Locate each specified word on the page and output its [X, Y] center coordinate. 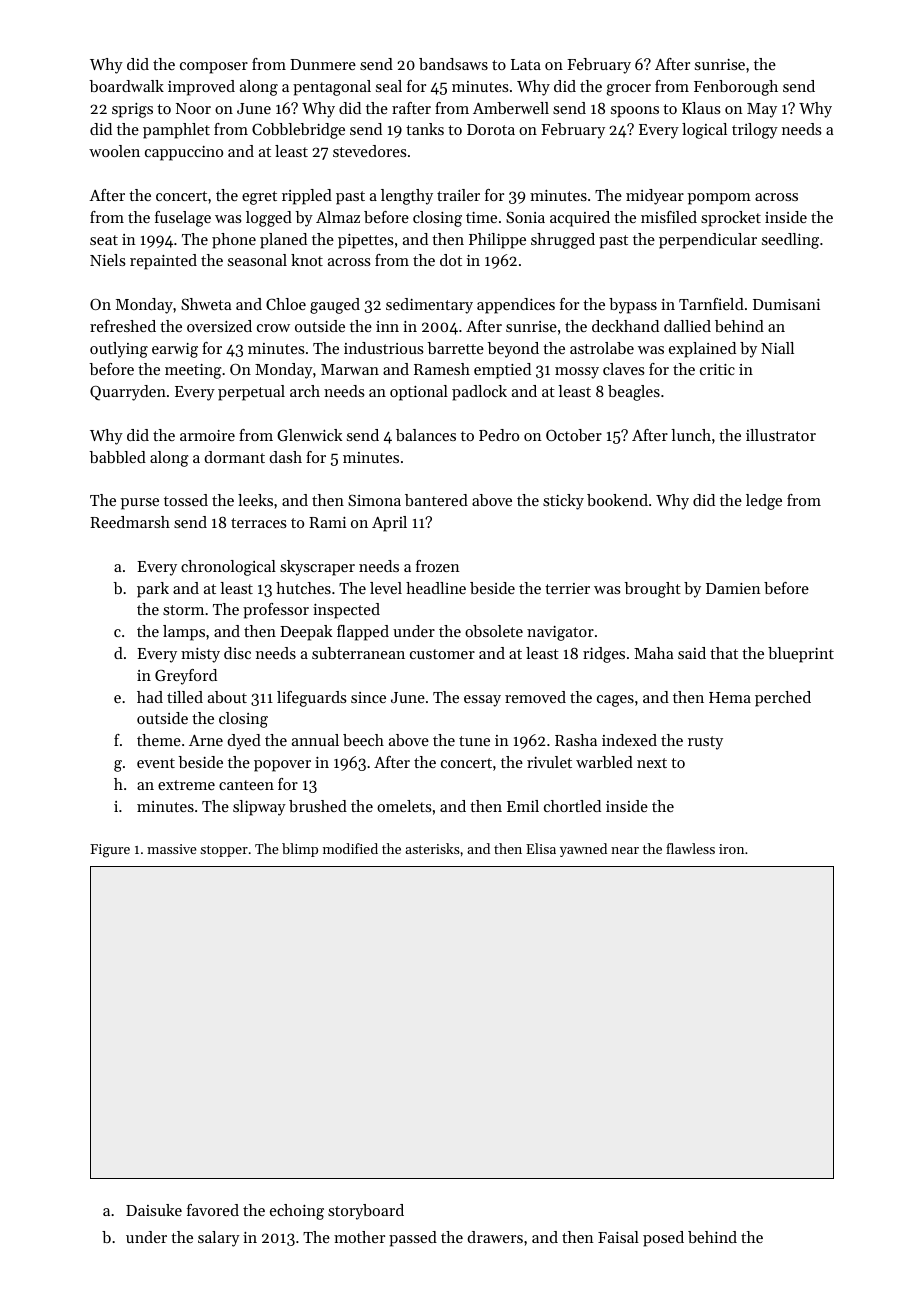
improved [201, 88]
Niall [777, 348]
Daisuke [154, 1210]
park [153, 590]
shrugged [563, 241]
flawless [690, 848]
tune [474, 741]
